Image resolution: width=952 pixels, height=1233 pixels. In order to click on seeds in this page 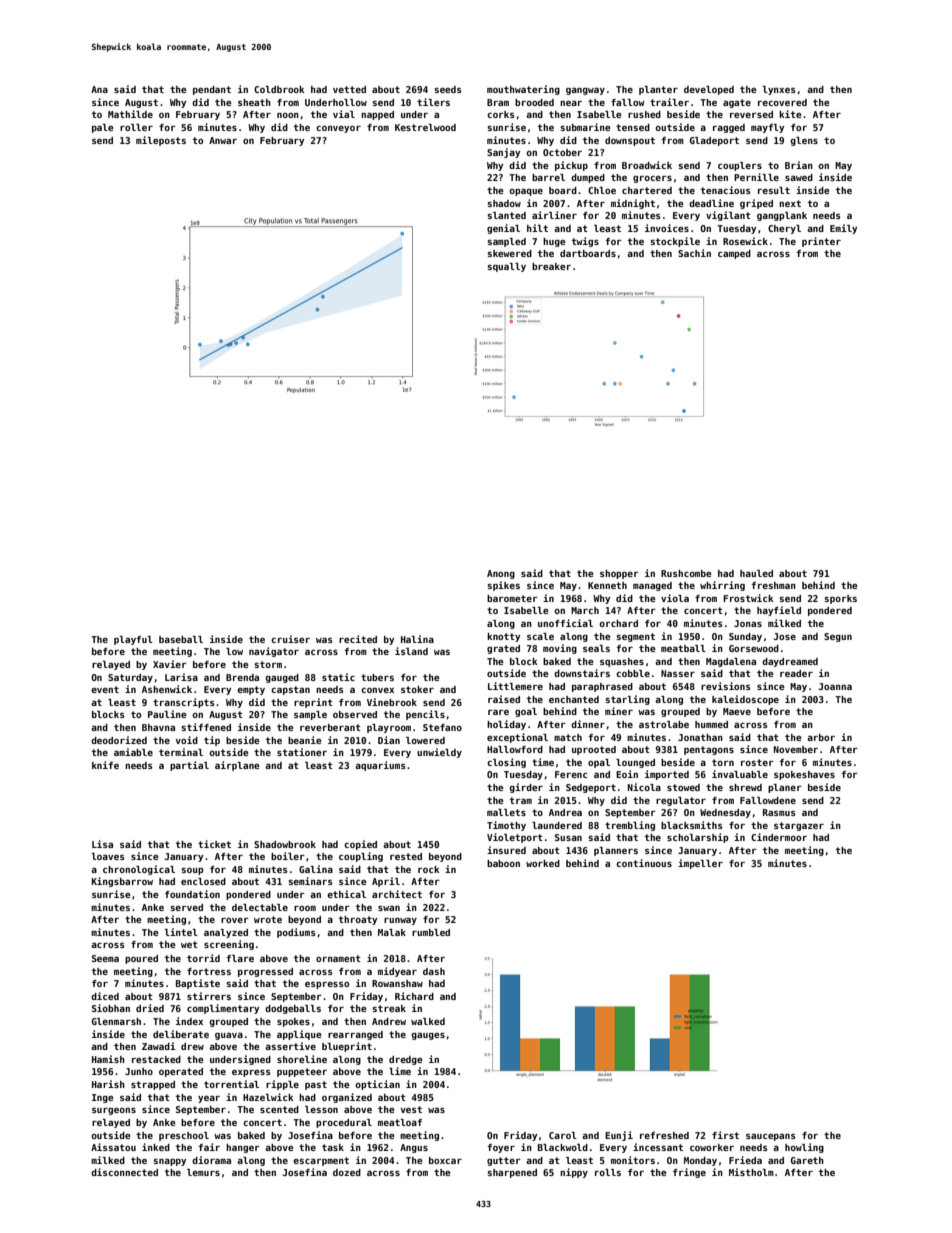, I will do `click(448, 89)`.
